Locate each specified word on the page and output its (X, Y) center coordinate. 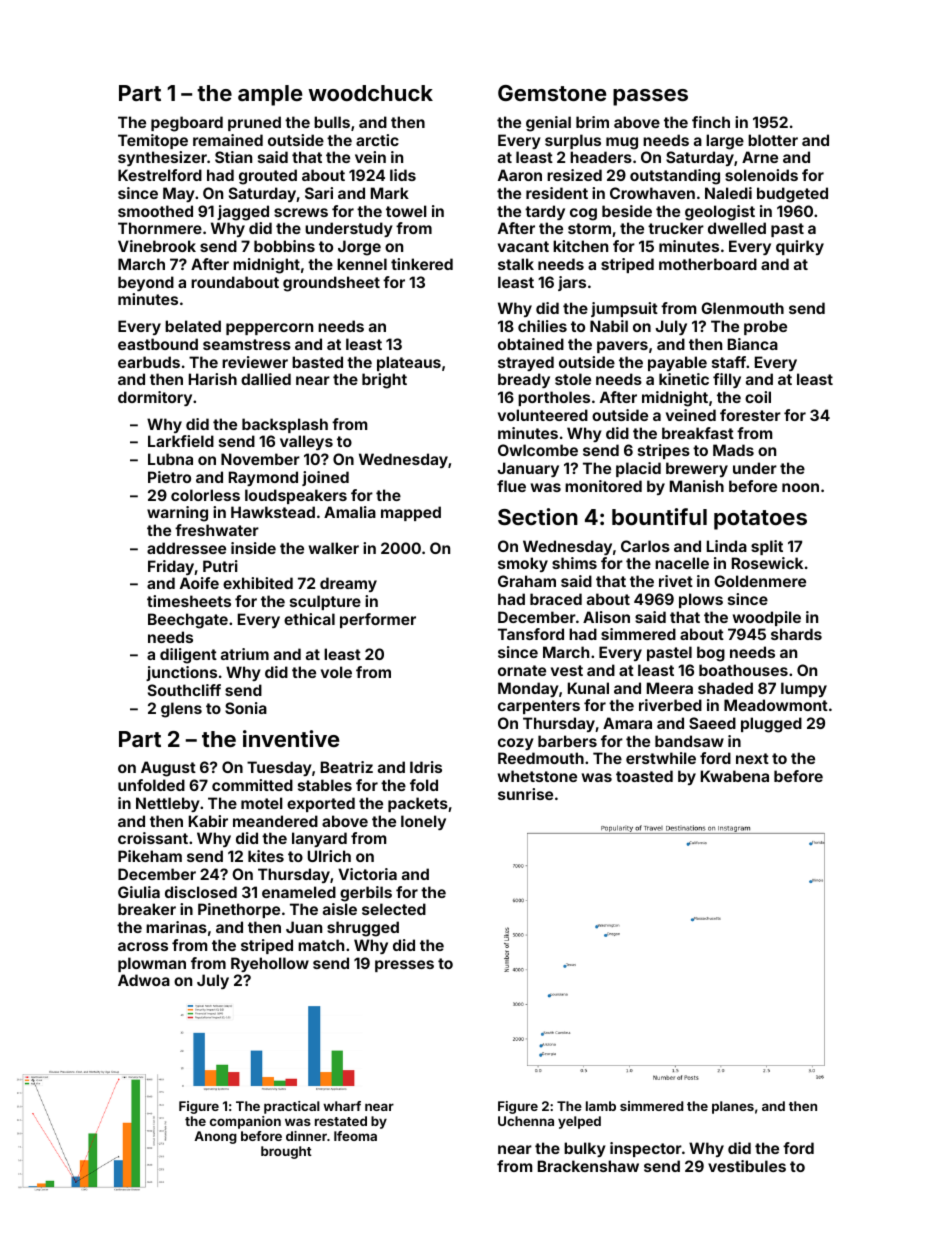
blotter (773, 140)
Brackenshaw (588, 1166)
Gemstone (552, 93)
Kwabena (735, 776)
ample (270, 95)
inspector (646, 1149)
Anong (215, 1137)
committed (252, 785)
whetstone (537, 776)
